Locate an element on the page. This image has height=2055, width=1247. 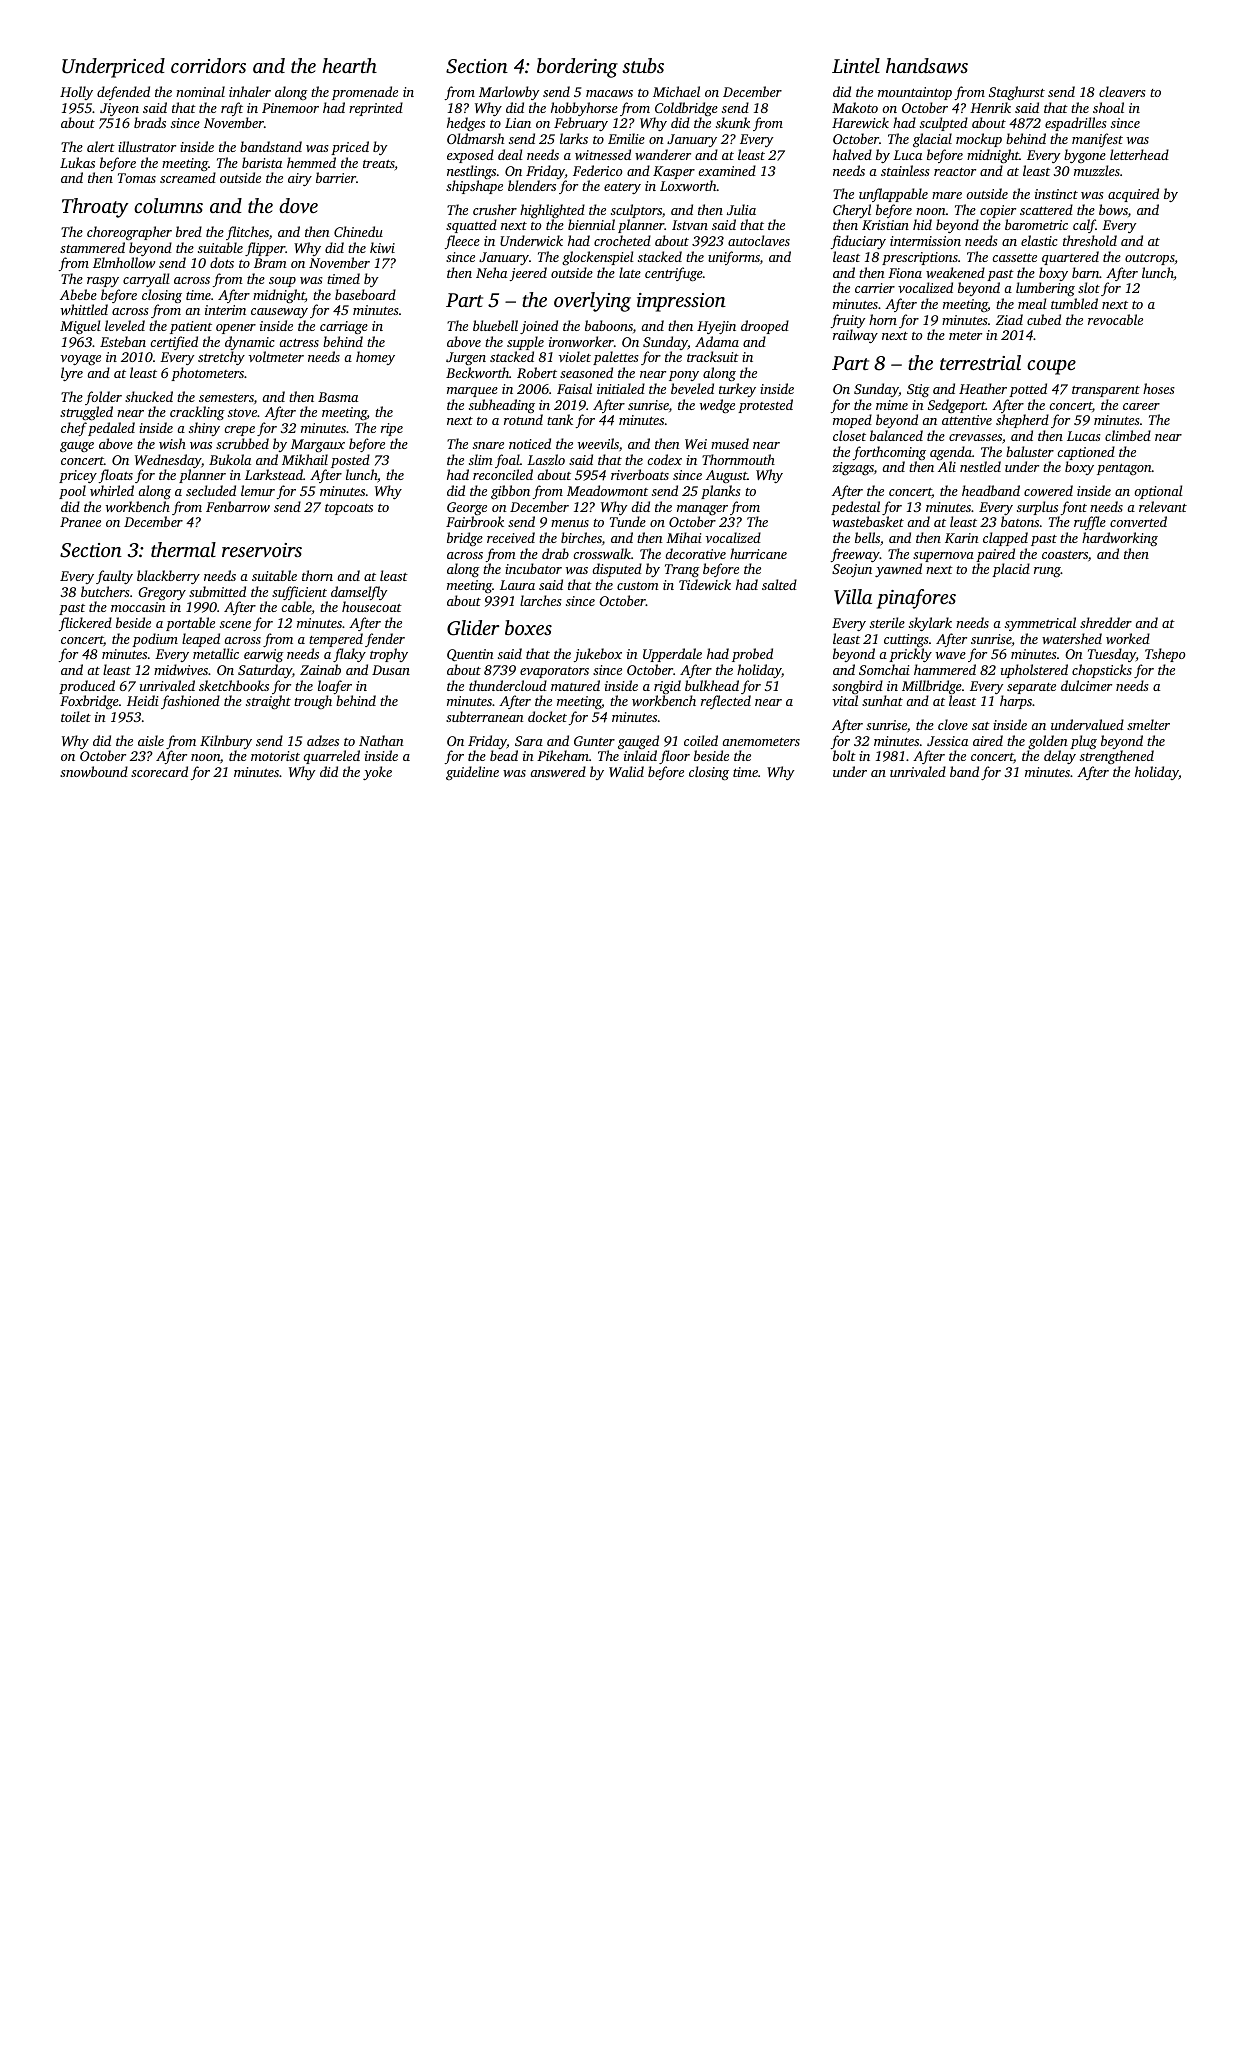
Emilie is located at coordinates (626, 138).
